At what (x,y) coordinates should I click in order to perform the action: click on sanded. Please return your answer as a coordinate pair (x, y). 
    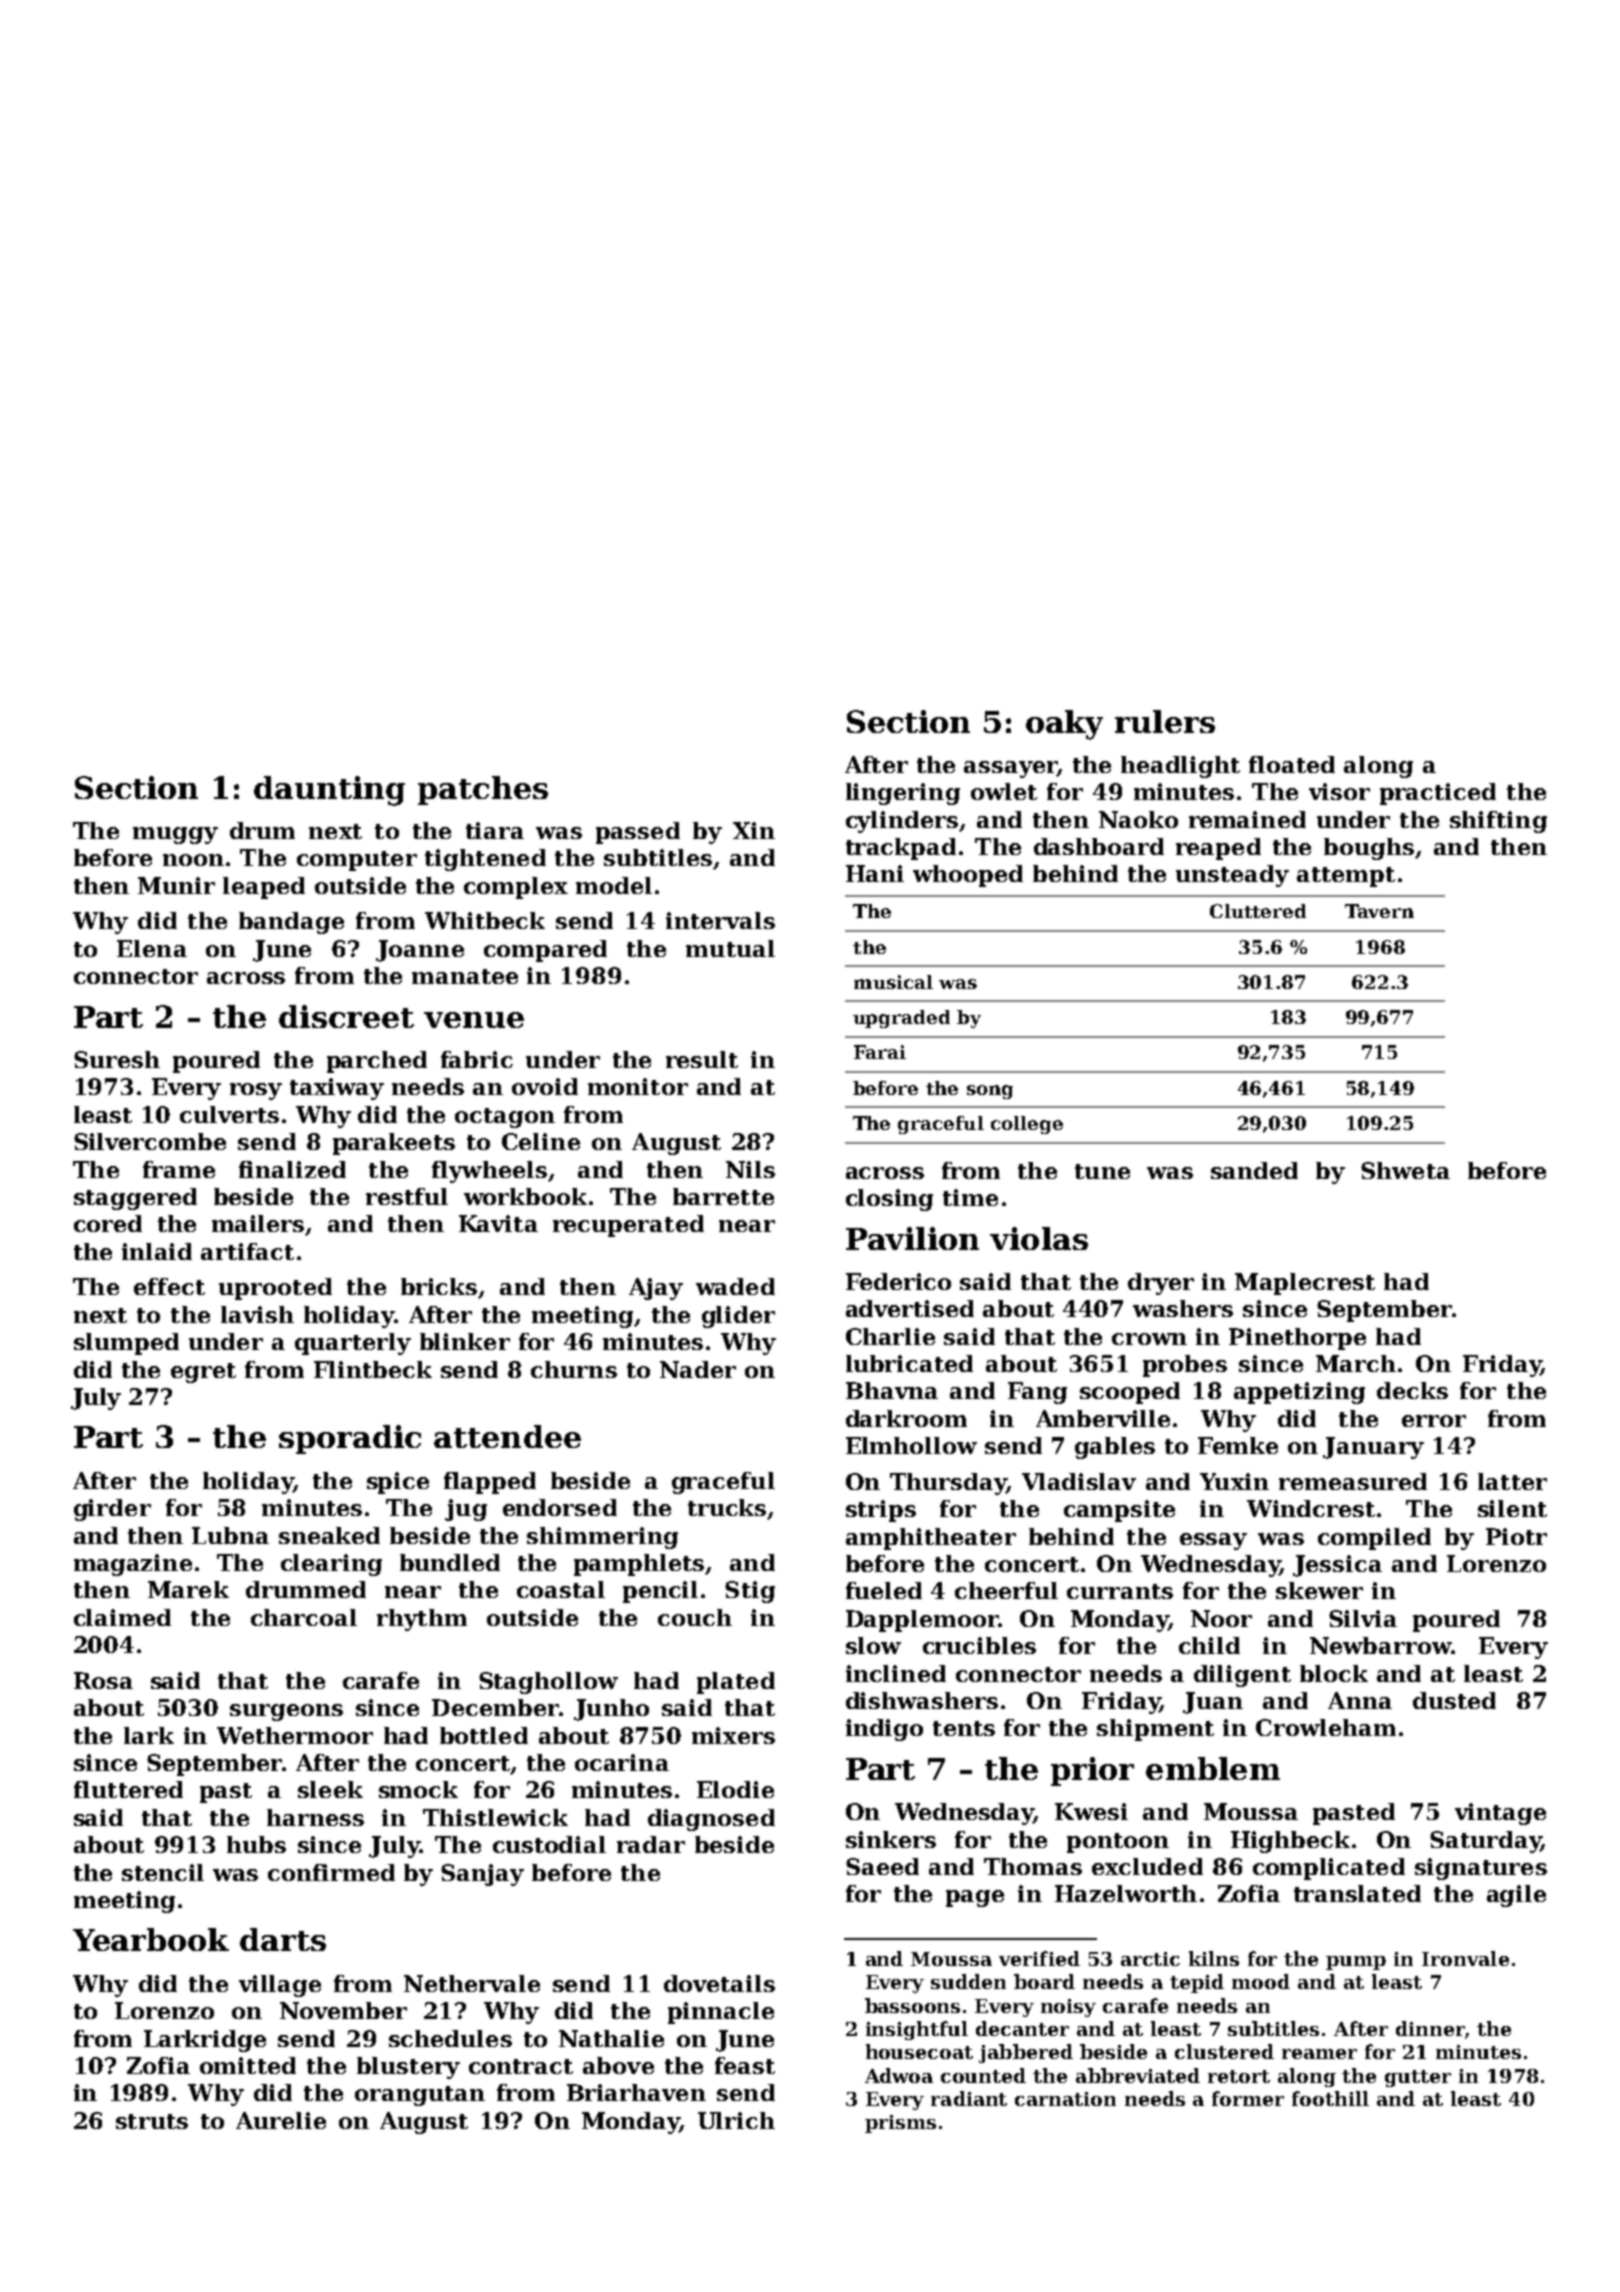
    Looking at the image, I should click on (1254, 1170).
